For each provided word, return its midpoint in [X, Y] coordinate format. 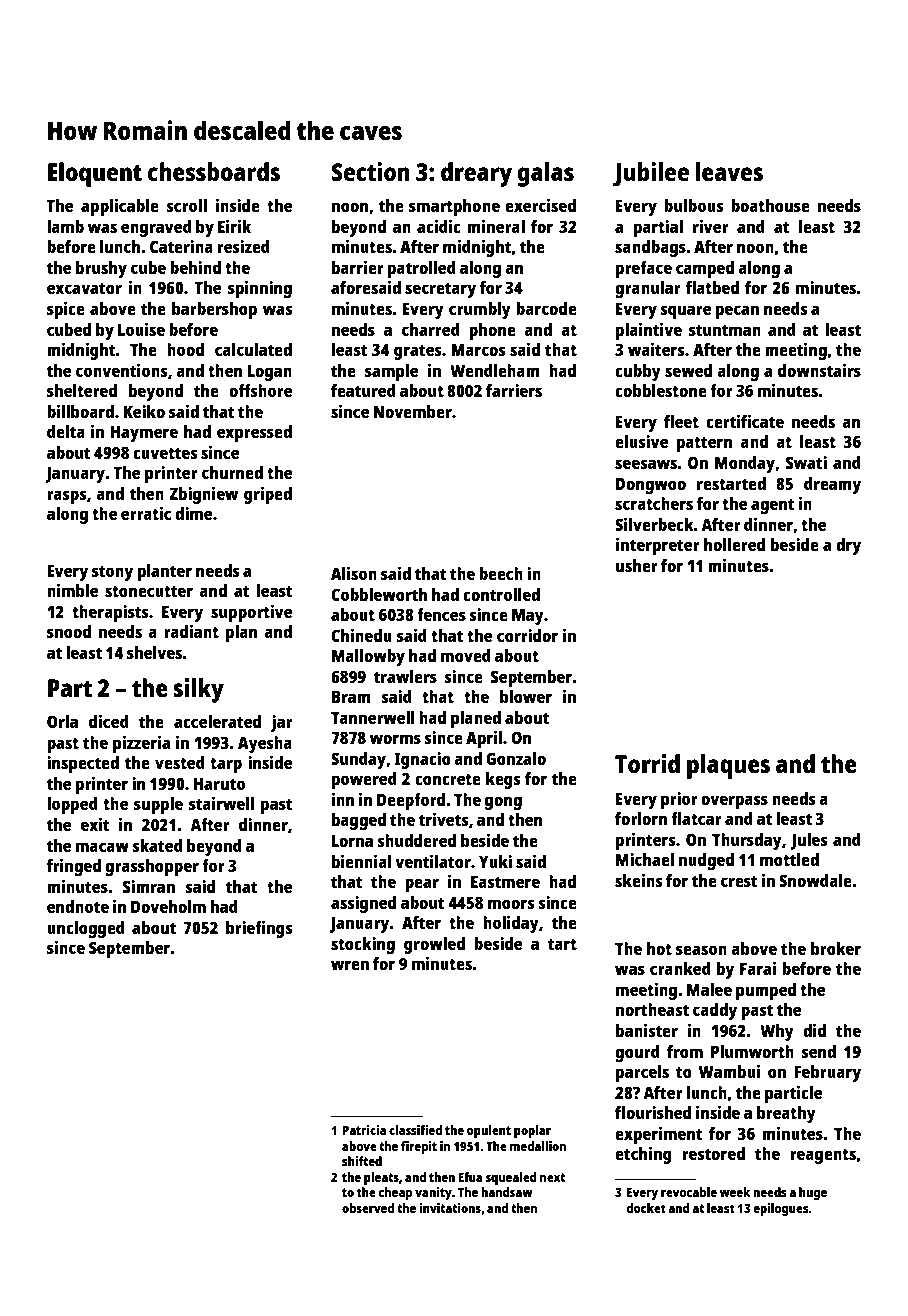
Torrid [647, 763]
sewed [688, 370]
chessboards [214, 171]
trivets [444, 819]
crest [739, 881]
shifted [362, 1161]
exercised [540, 205]
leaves [729, 171]
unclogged [86, 929]
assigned [363, 904]
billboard [80, 411]
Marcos [478, 350]
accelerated [217, 721]
